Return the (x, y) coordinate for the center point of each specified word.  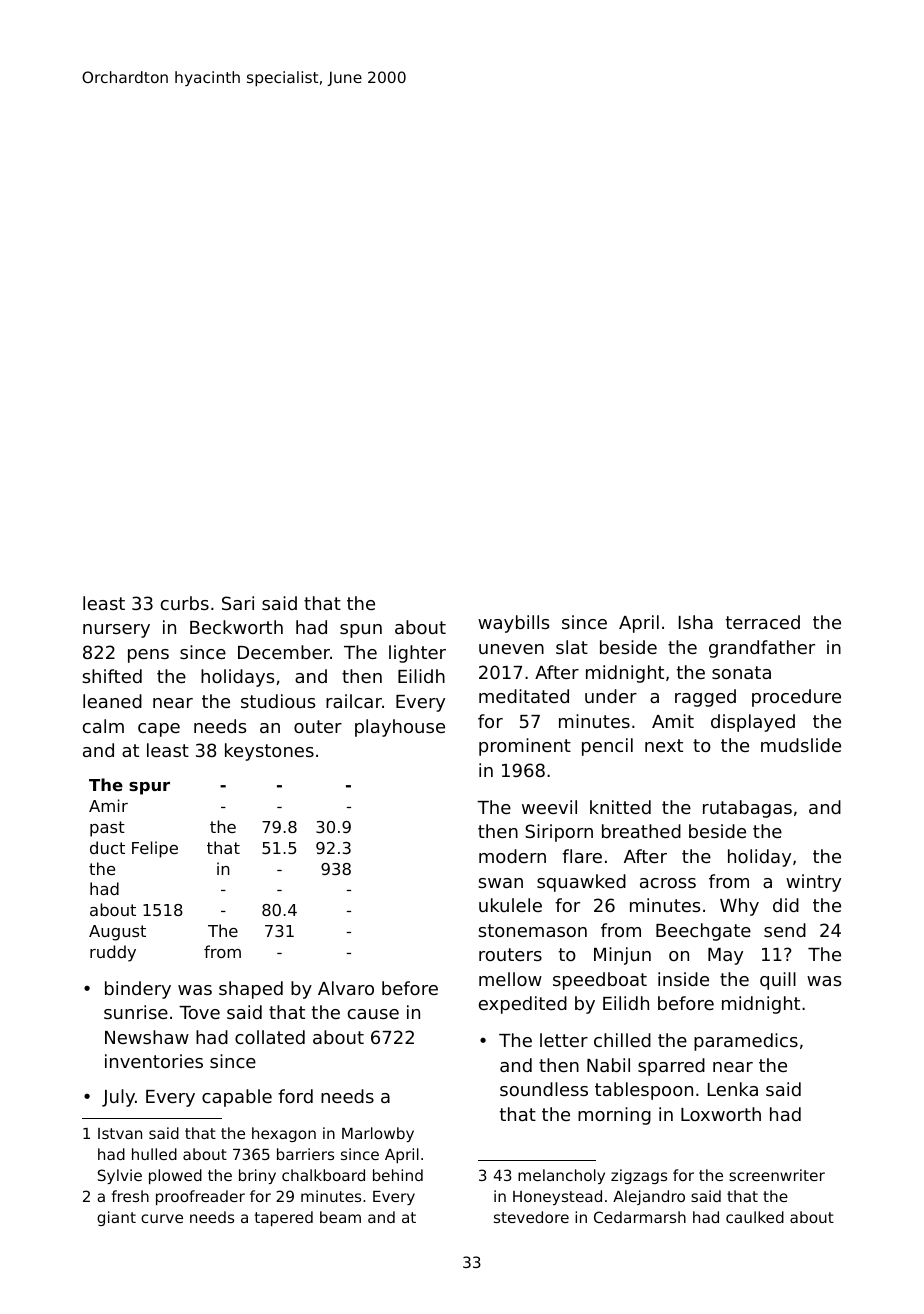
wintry (813, 883)
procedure (796, 698)
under (611, 696)
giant (116, 1218)
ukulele (510, 905)
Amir (108, 805)
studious (278, 701)
